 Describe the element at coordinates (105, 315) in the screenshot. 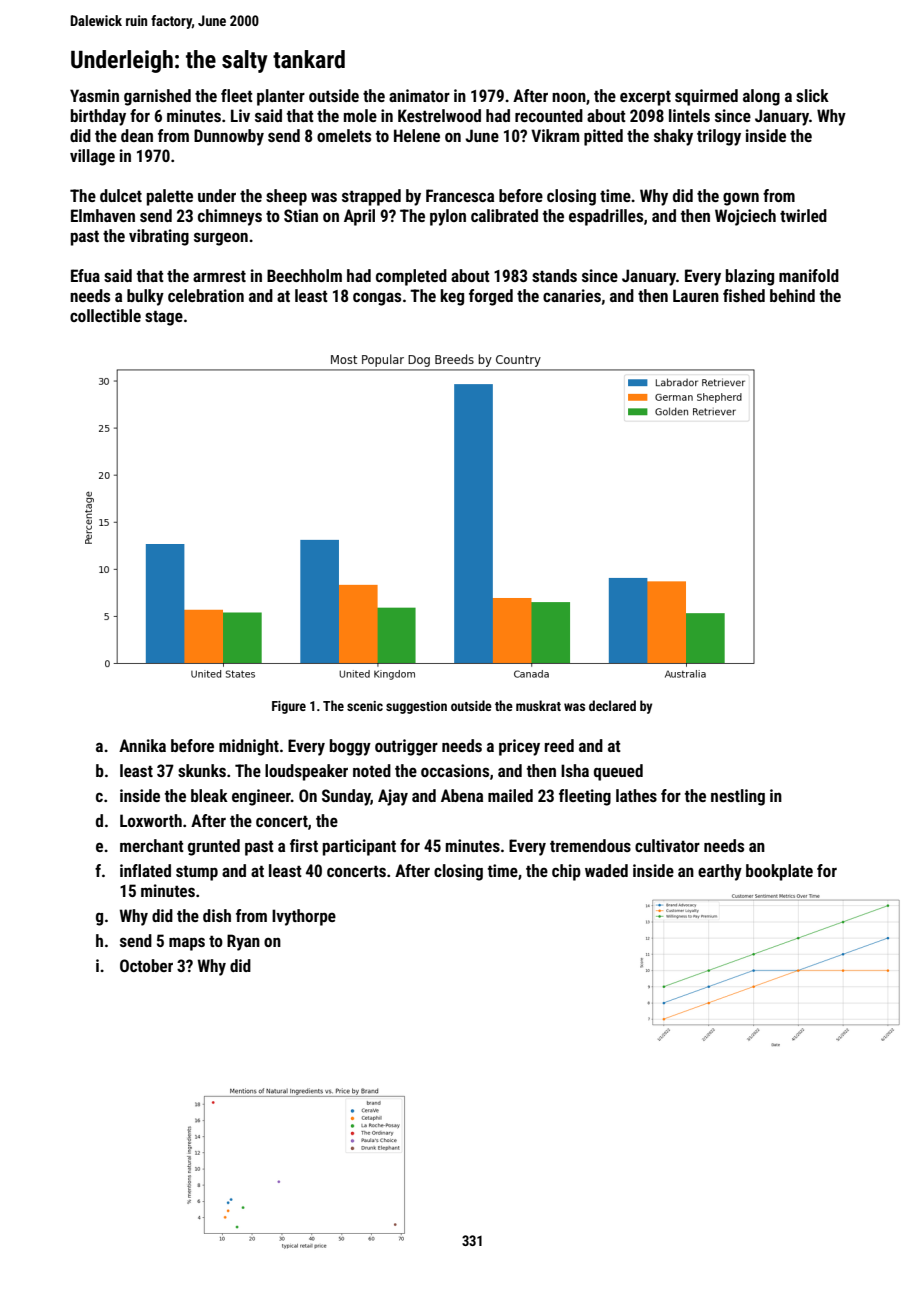

I see `collectible` at that location.
